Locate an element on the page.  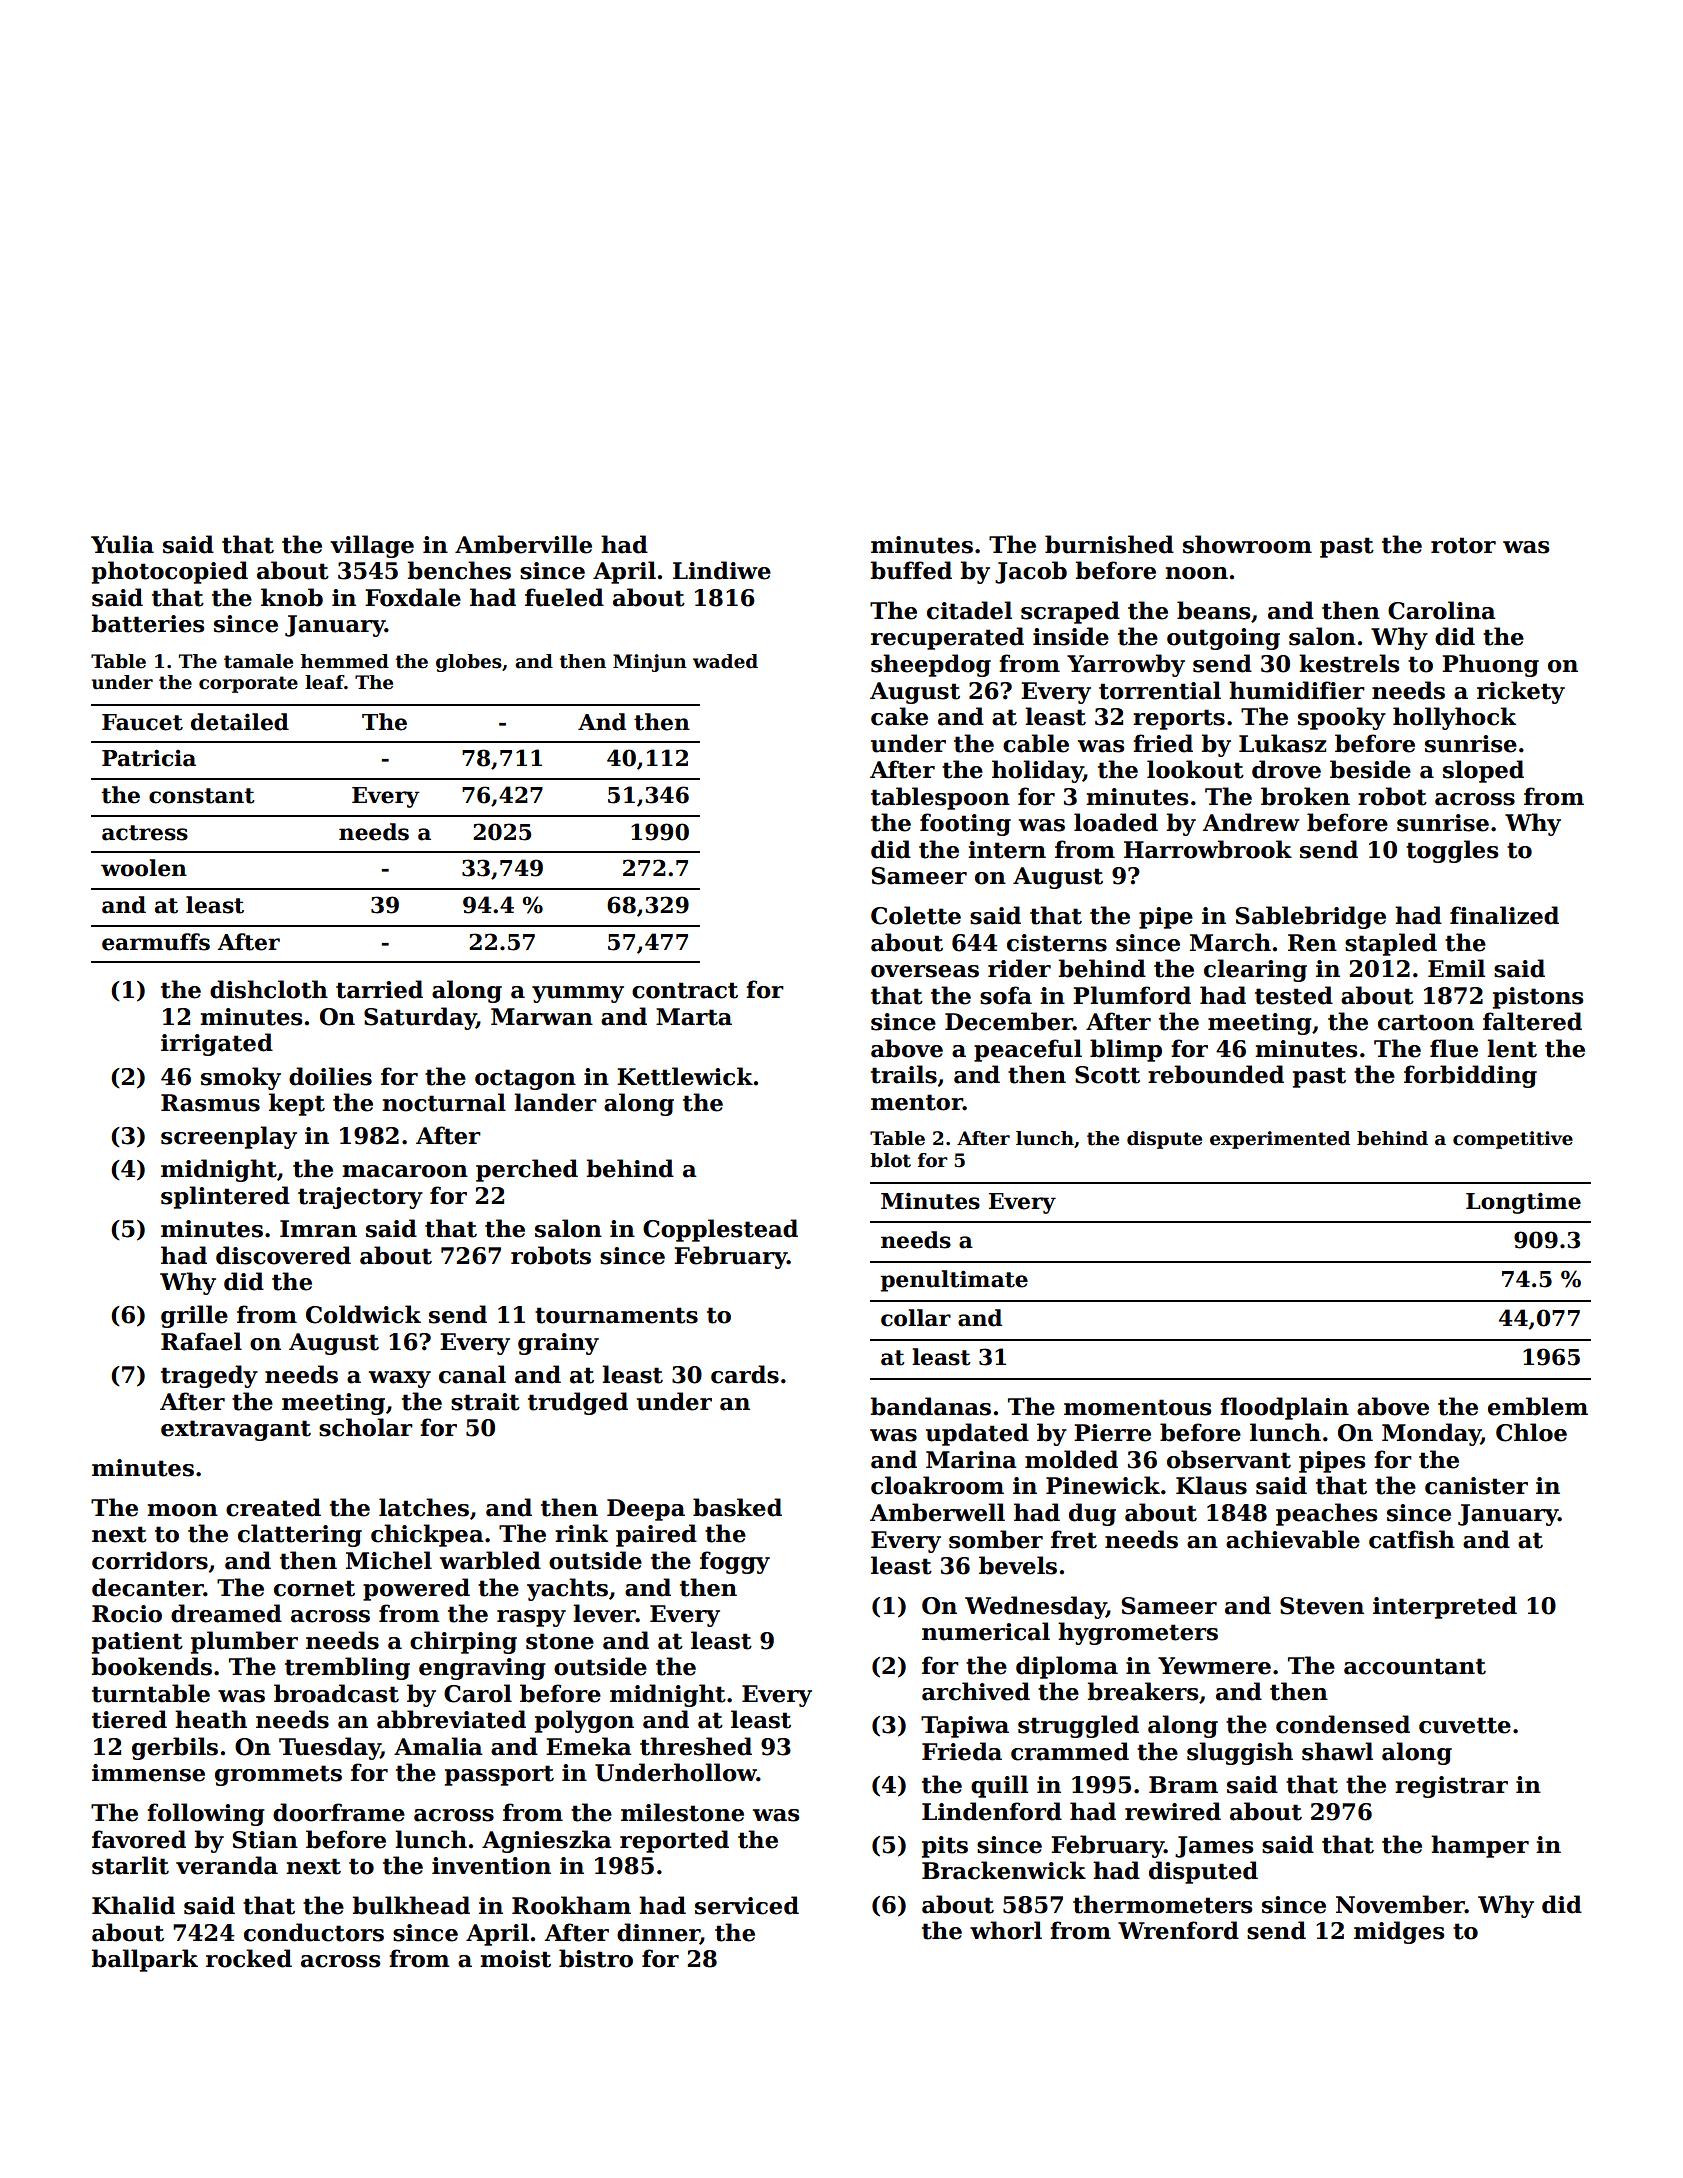
sloped is located at coordinates (1483, 771).
